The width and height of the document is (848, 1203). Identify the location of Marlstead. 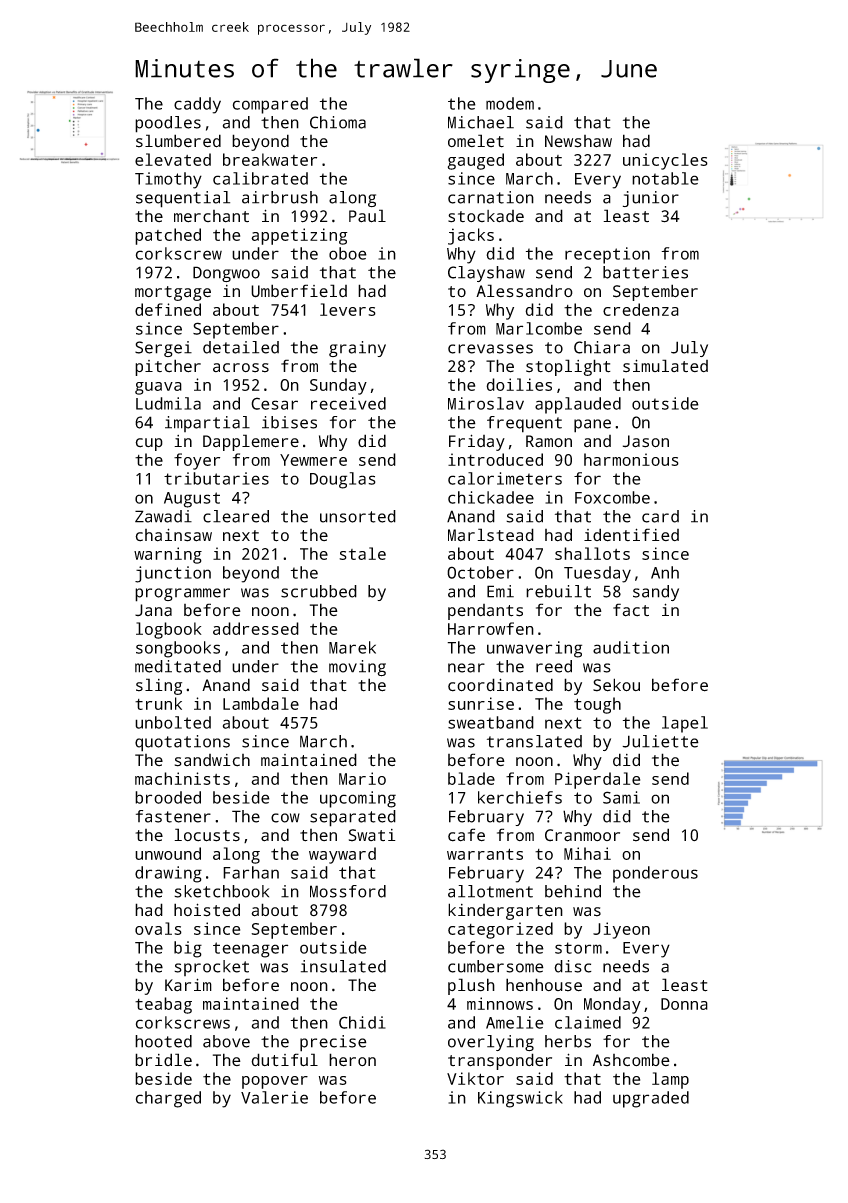
(491, 535).
